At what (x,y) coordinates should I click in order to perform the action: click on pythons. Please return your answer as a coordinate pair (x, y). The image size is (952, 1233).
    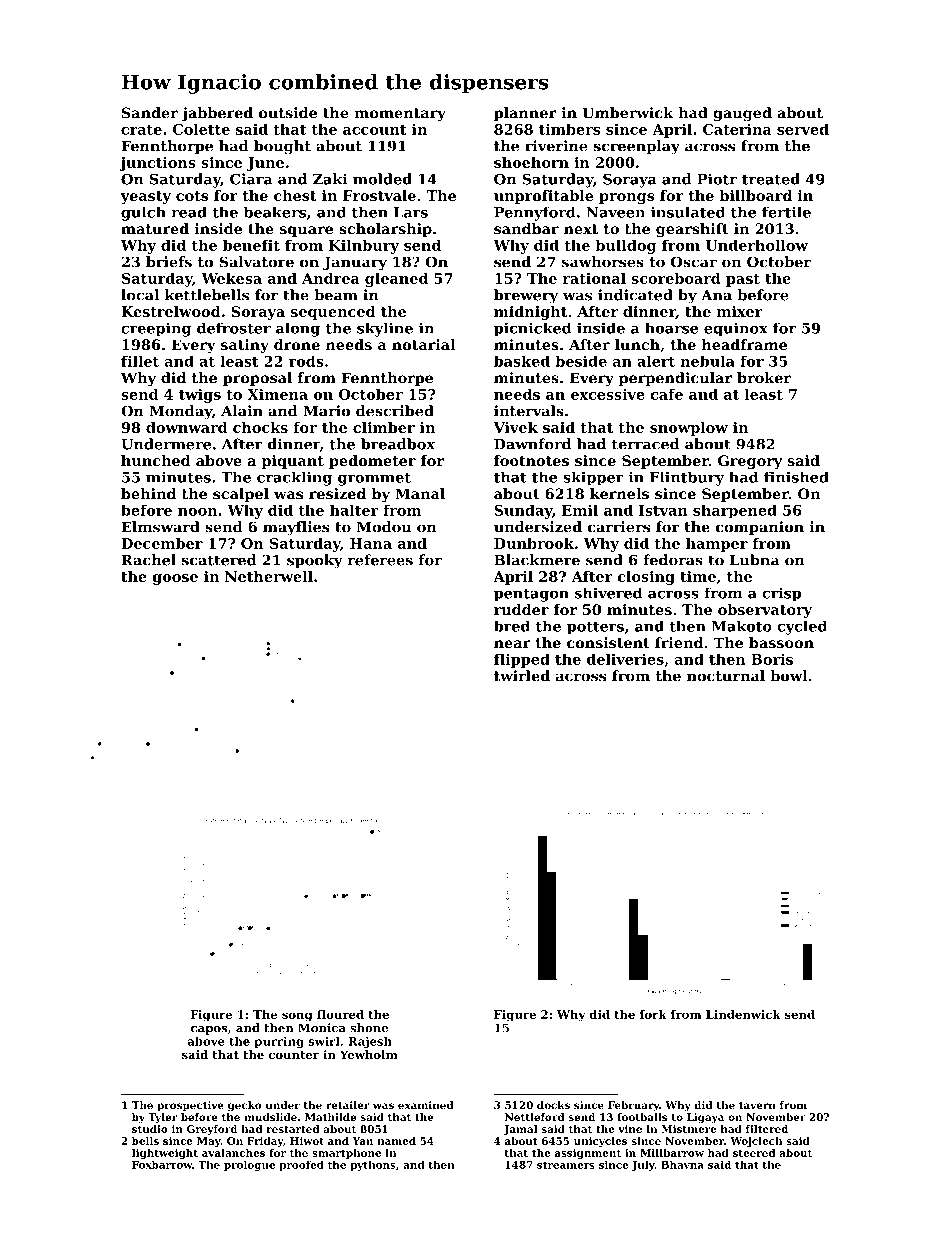
    Looking at the image, I should click on (373, 1165).
